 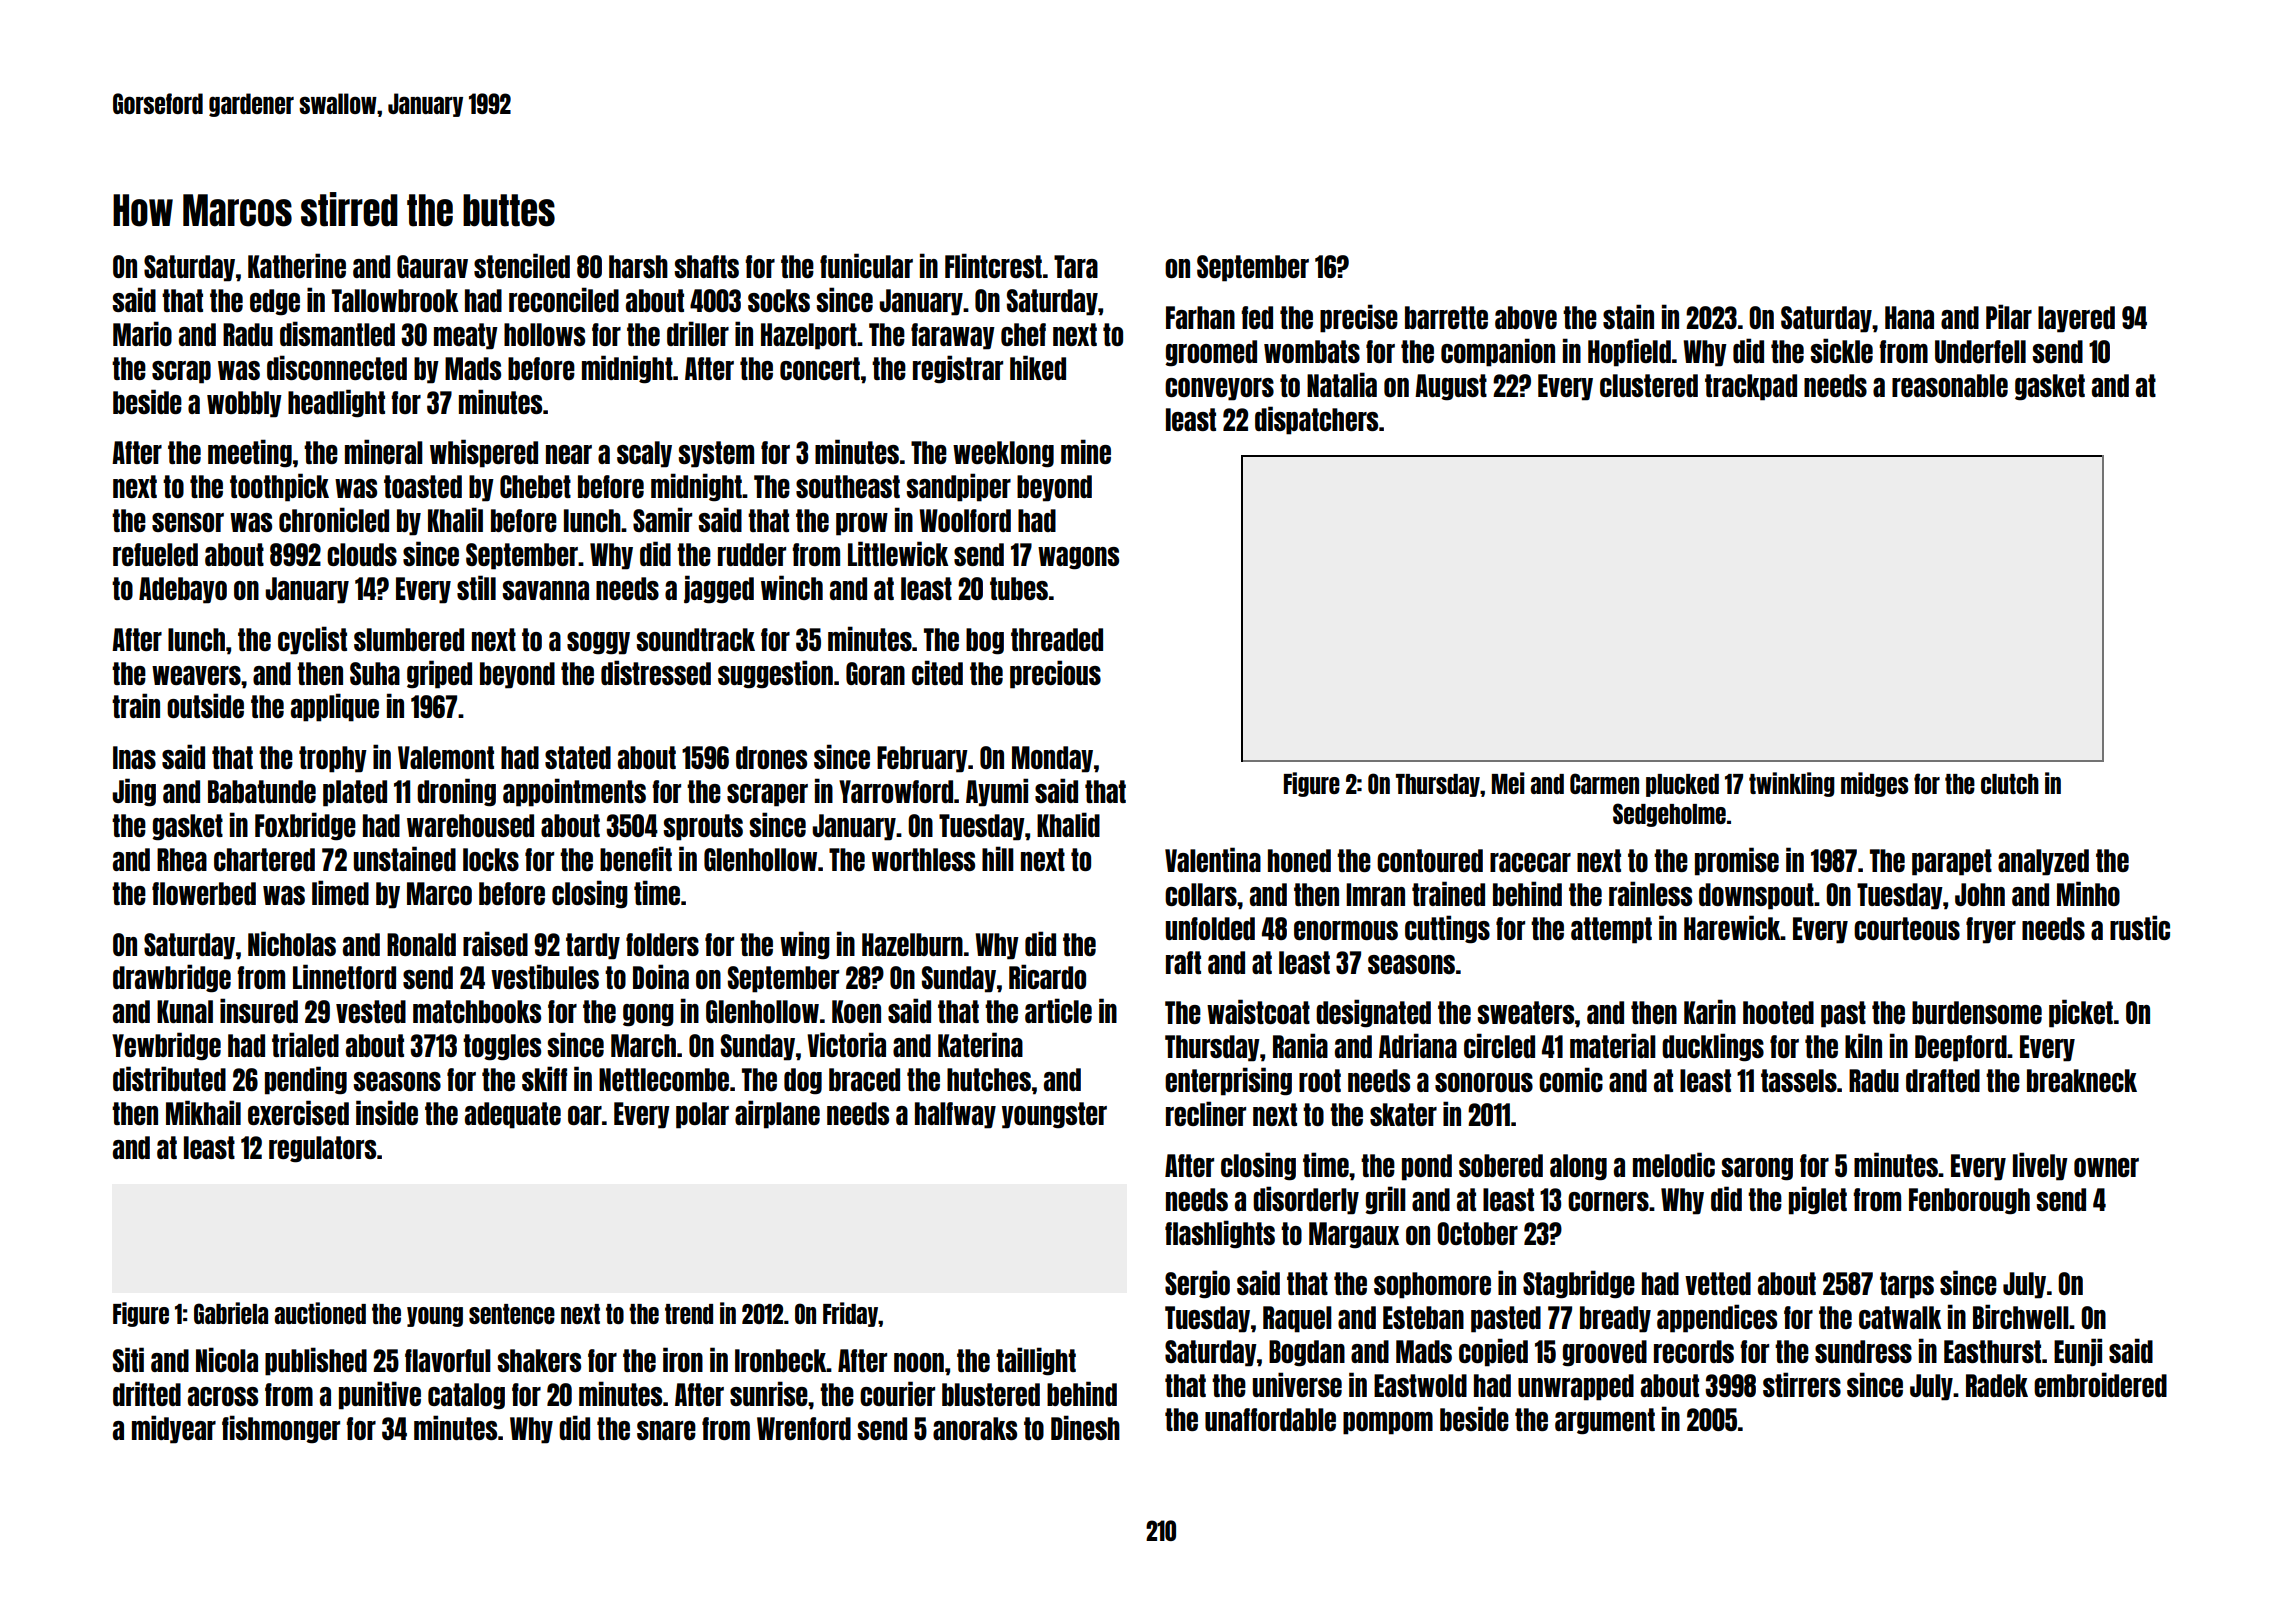 I want to click on Mario, so click(x=142, y=333).
